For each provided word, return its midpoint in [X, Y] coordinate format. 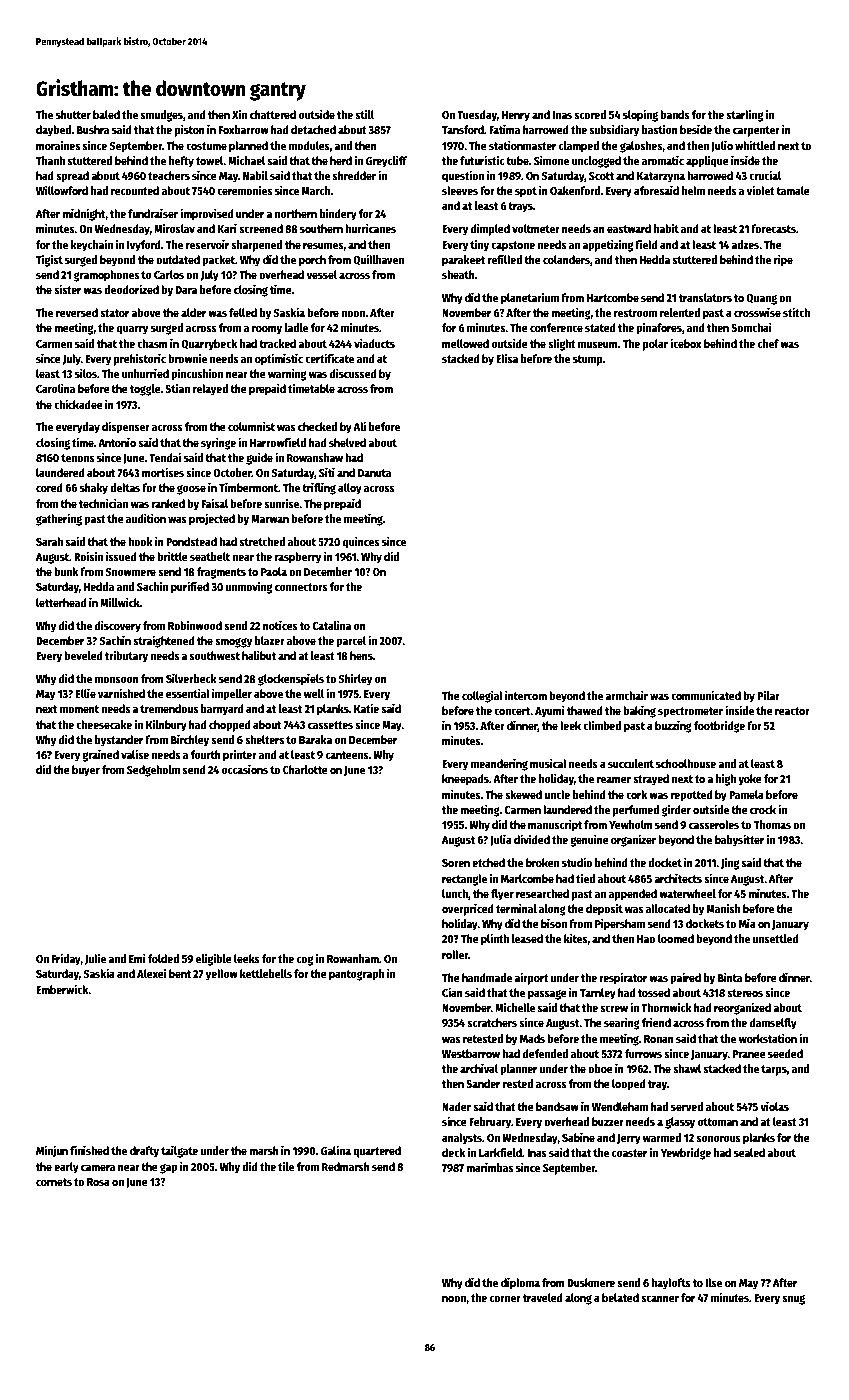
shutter [73, 114]
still [364, 114]
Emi [137, 958]
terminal [516, 908]
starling [744, 116]
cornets [54, 1182]
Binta [730, 977]
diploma [520, 1283]
